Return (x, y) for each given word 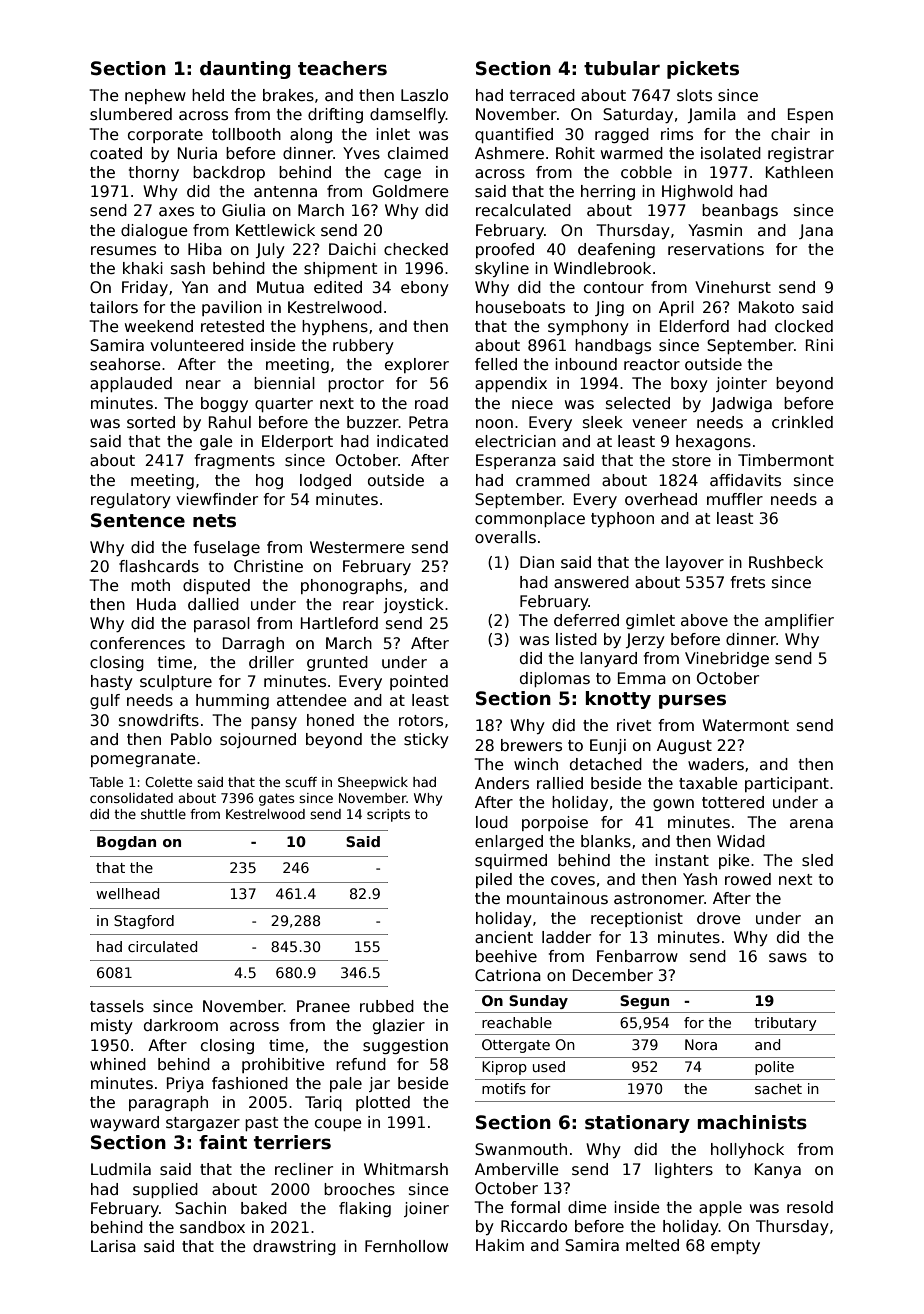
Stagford (144, 922)
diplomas (555, 679)
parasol (222, 624)
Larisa (113, 1246)
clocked (804, 326)
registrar (801, 154)
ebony (425, 288)
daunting (245, 70)
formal (535, 1207)
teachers (342, 68)
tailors (114, 307)
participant (787, 784)
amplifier (799, 621)
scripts (388, 815)
